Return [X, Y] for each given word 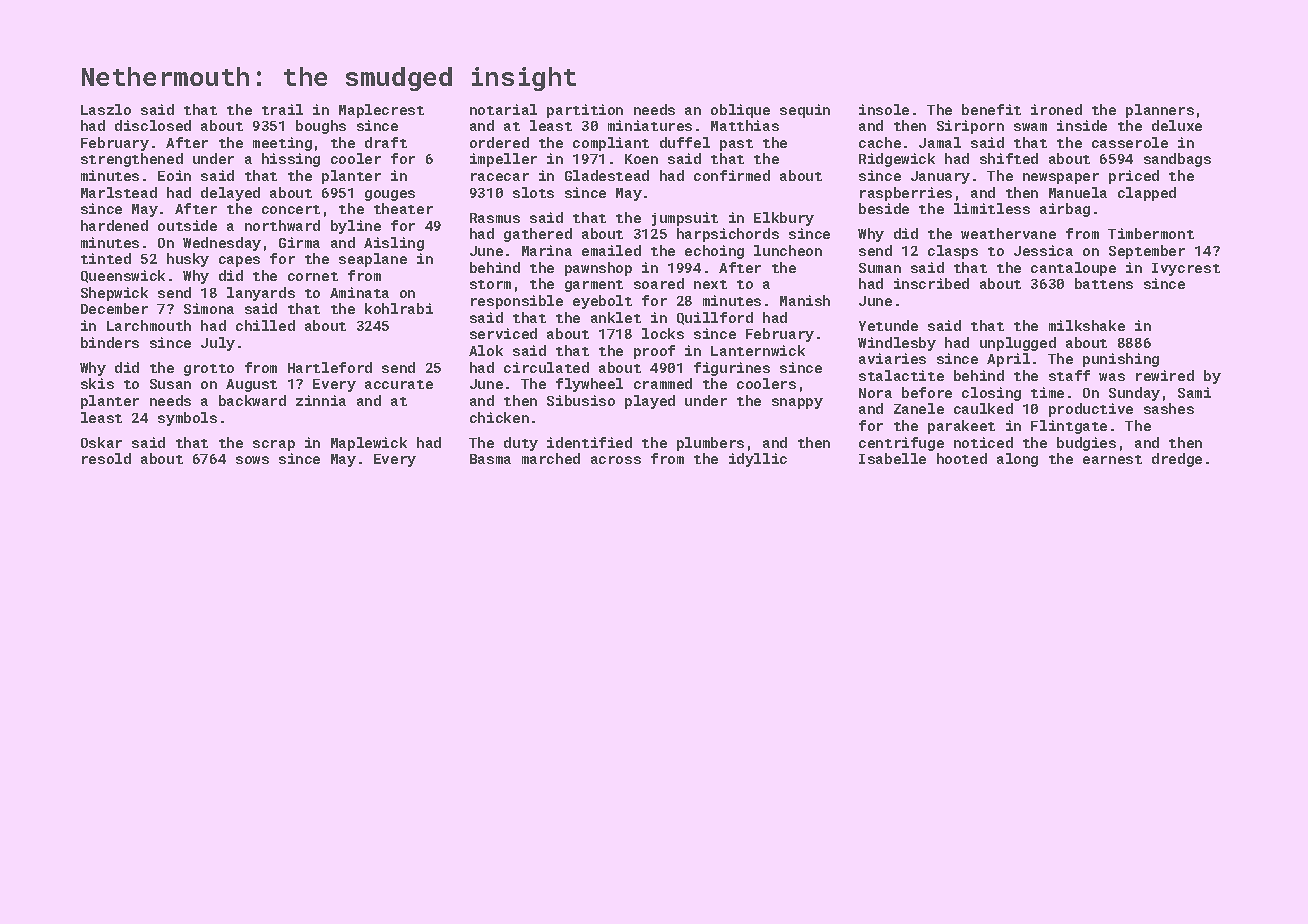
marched [551, 458]
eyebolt [602, 302]
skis [97, 383]
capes [239, 261]
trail [282, 109]
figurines [732, 369]
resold [106, 458]
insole [884, 109]
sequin [805, 111]
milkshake [1087, 325]
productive [1091, 410]
